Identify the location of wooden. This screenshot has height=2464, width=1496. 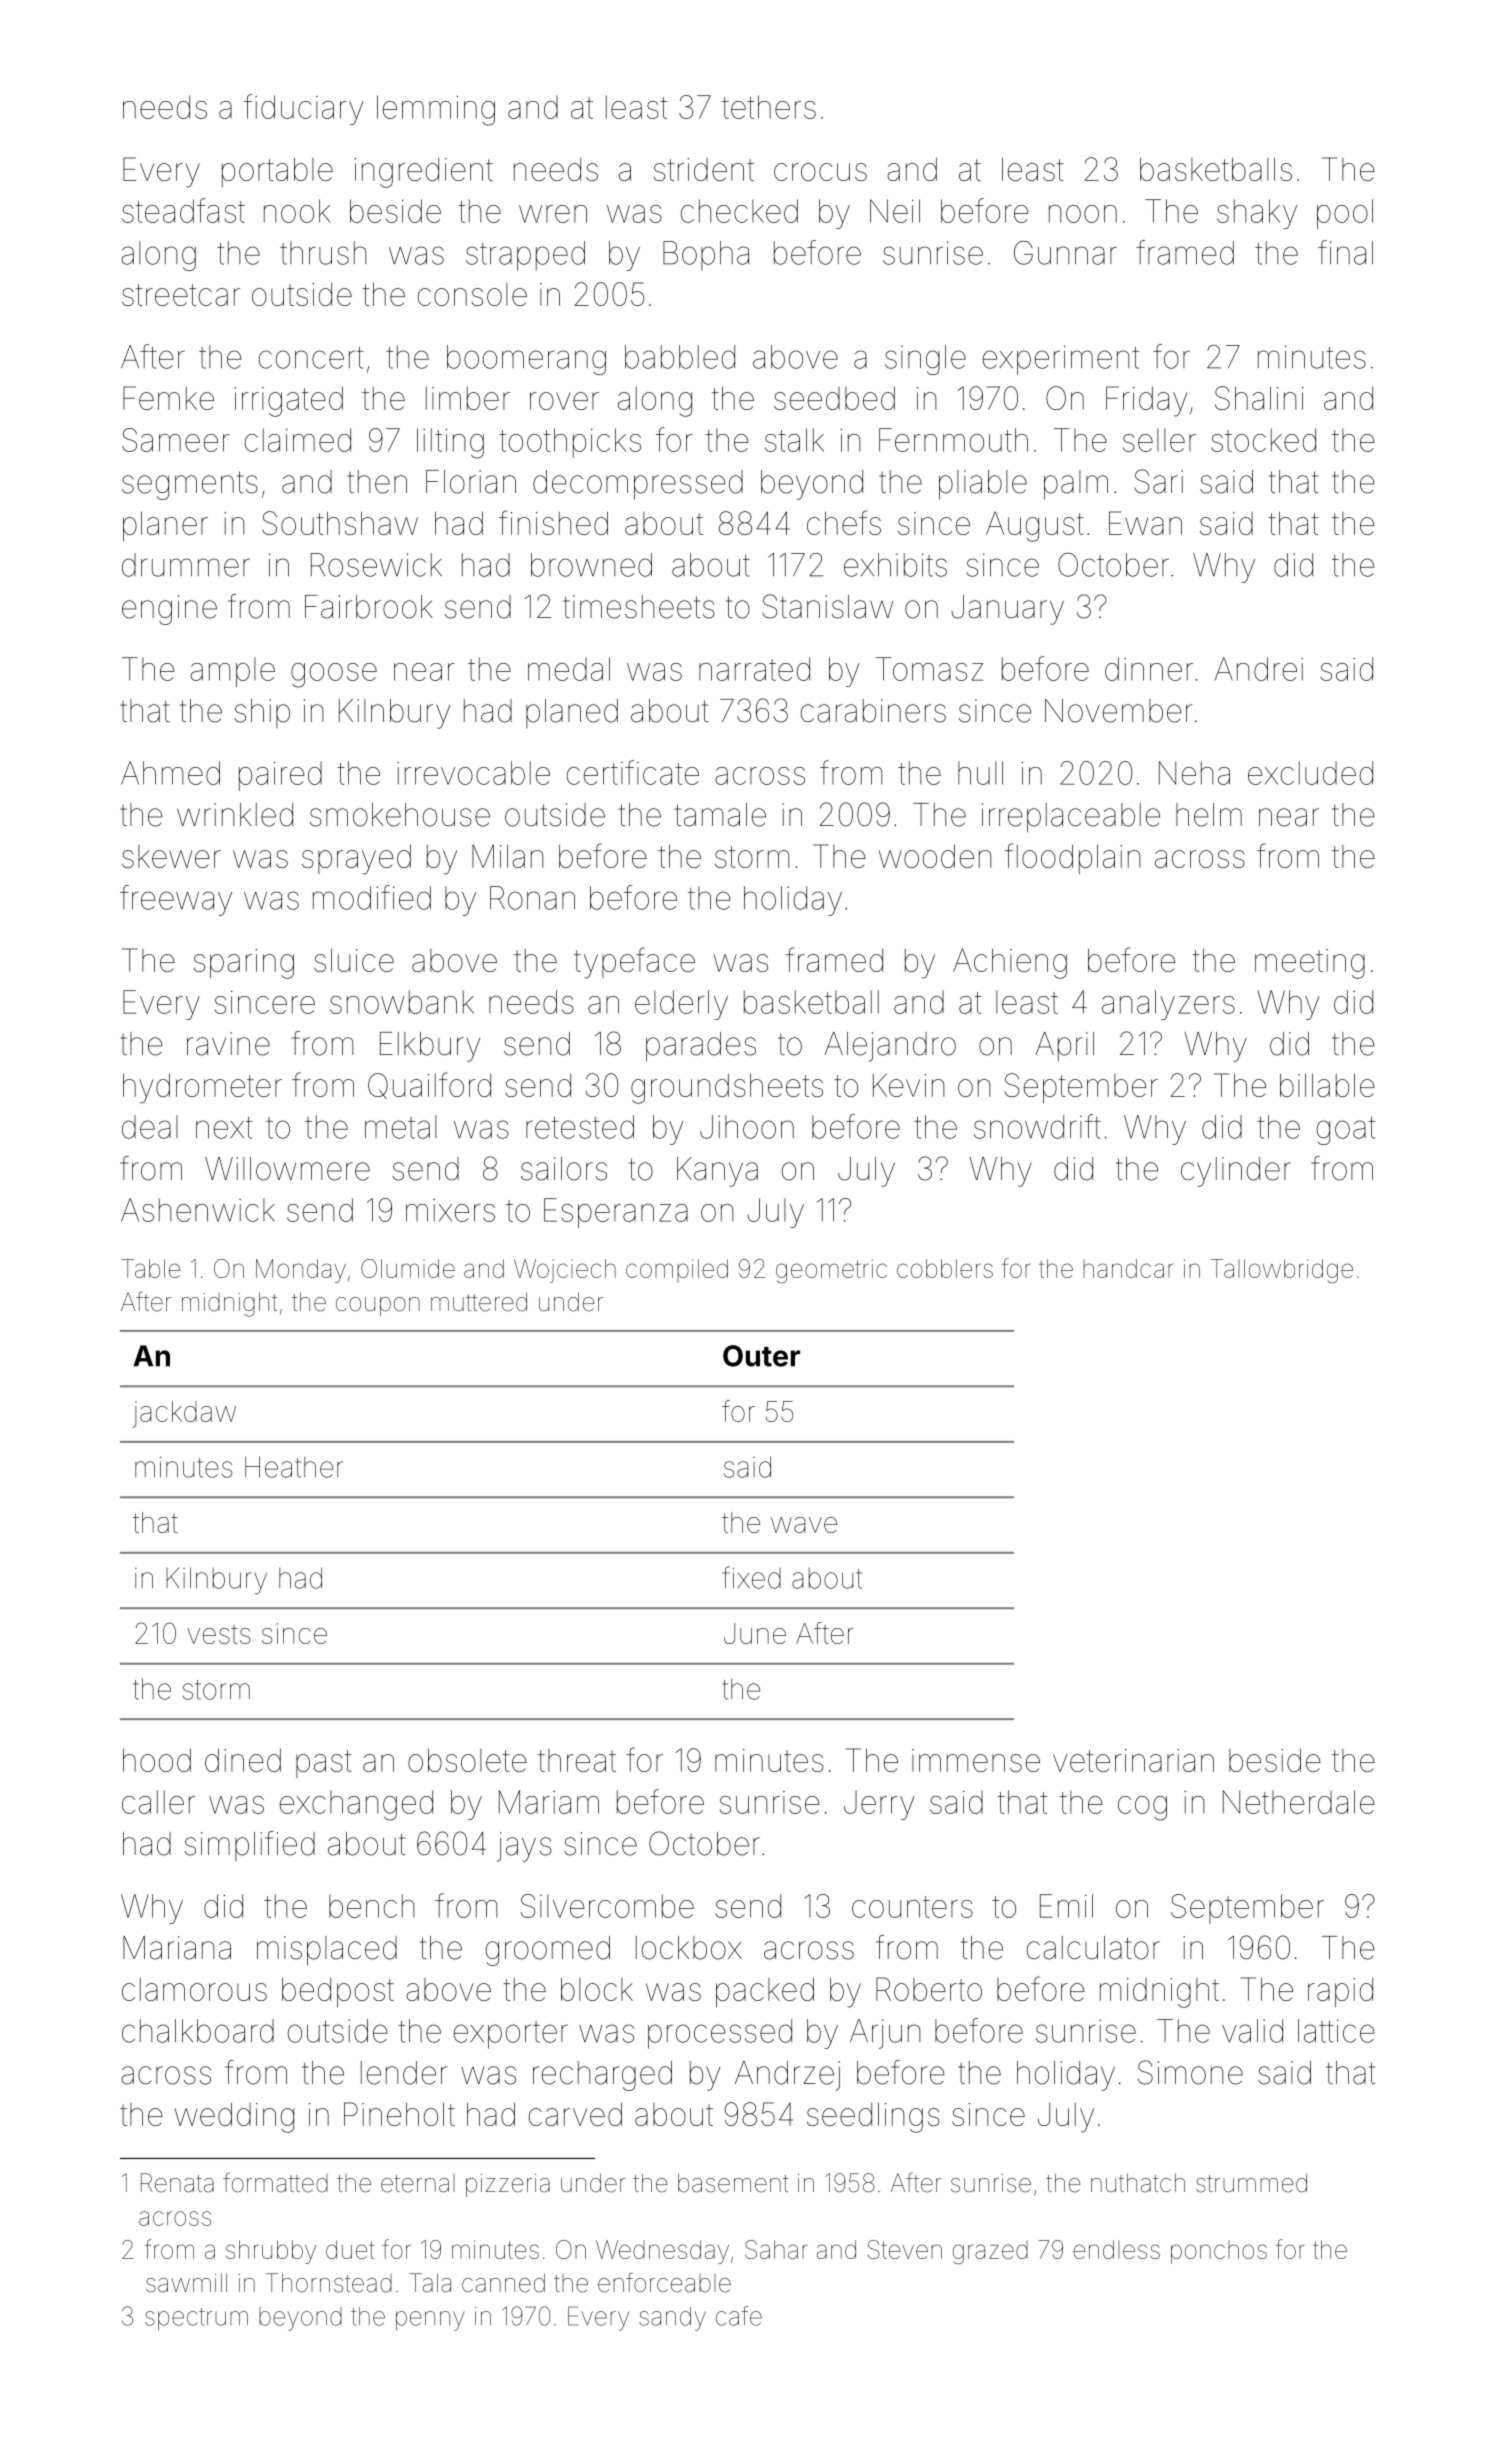
(935, 856).
